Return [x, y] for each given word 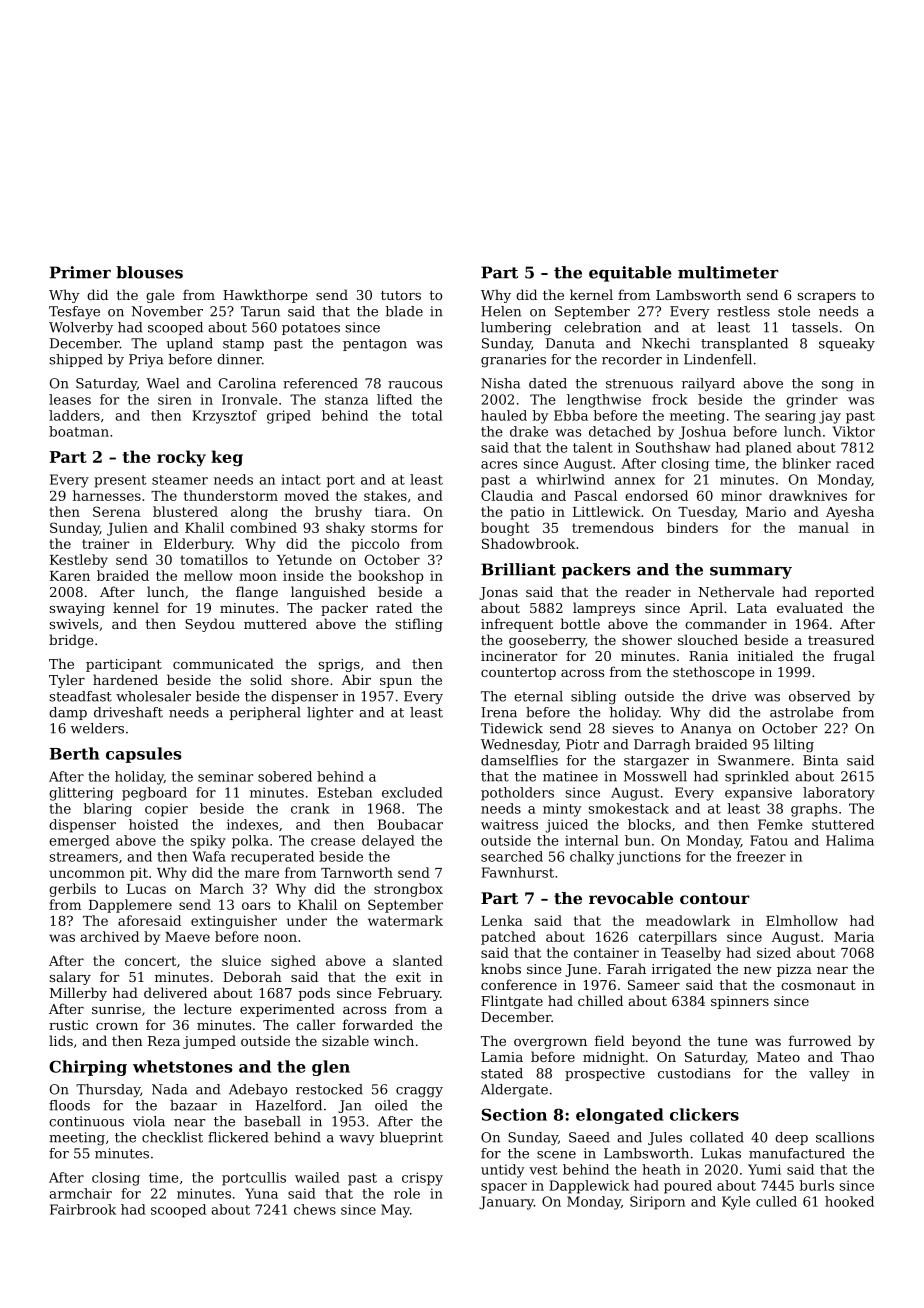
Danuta [570, 343]
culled [776, 1201]
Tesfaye [74, 312]
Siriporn [657, 1203]
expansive [758, 794]
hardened [125, 679]
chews [315, 1209]
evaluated [810, 607]
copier [166, 810]
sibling [593, 697]
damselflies [519, 760]
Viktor [853, 431]
